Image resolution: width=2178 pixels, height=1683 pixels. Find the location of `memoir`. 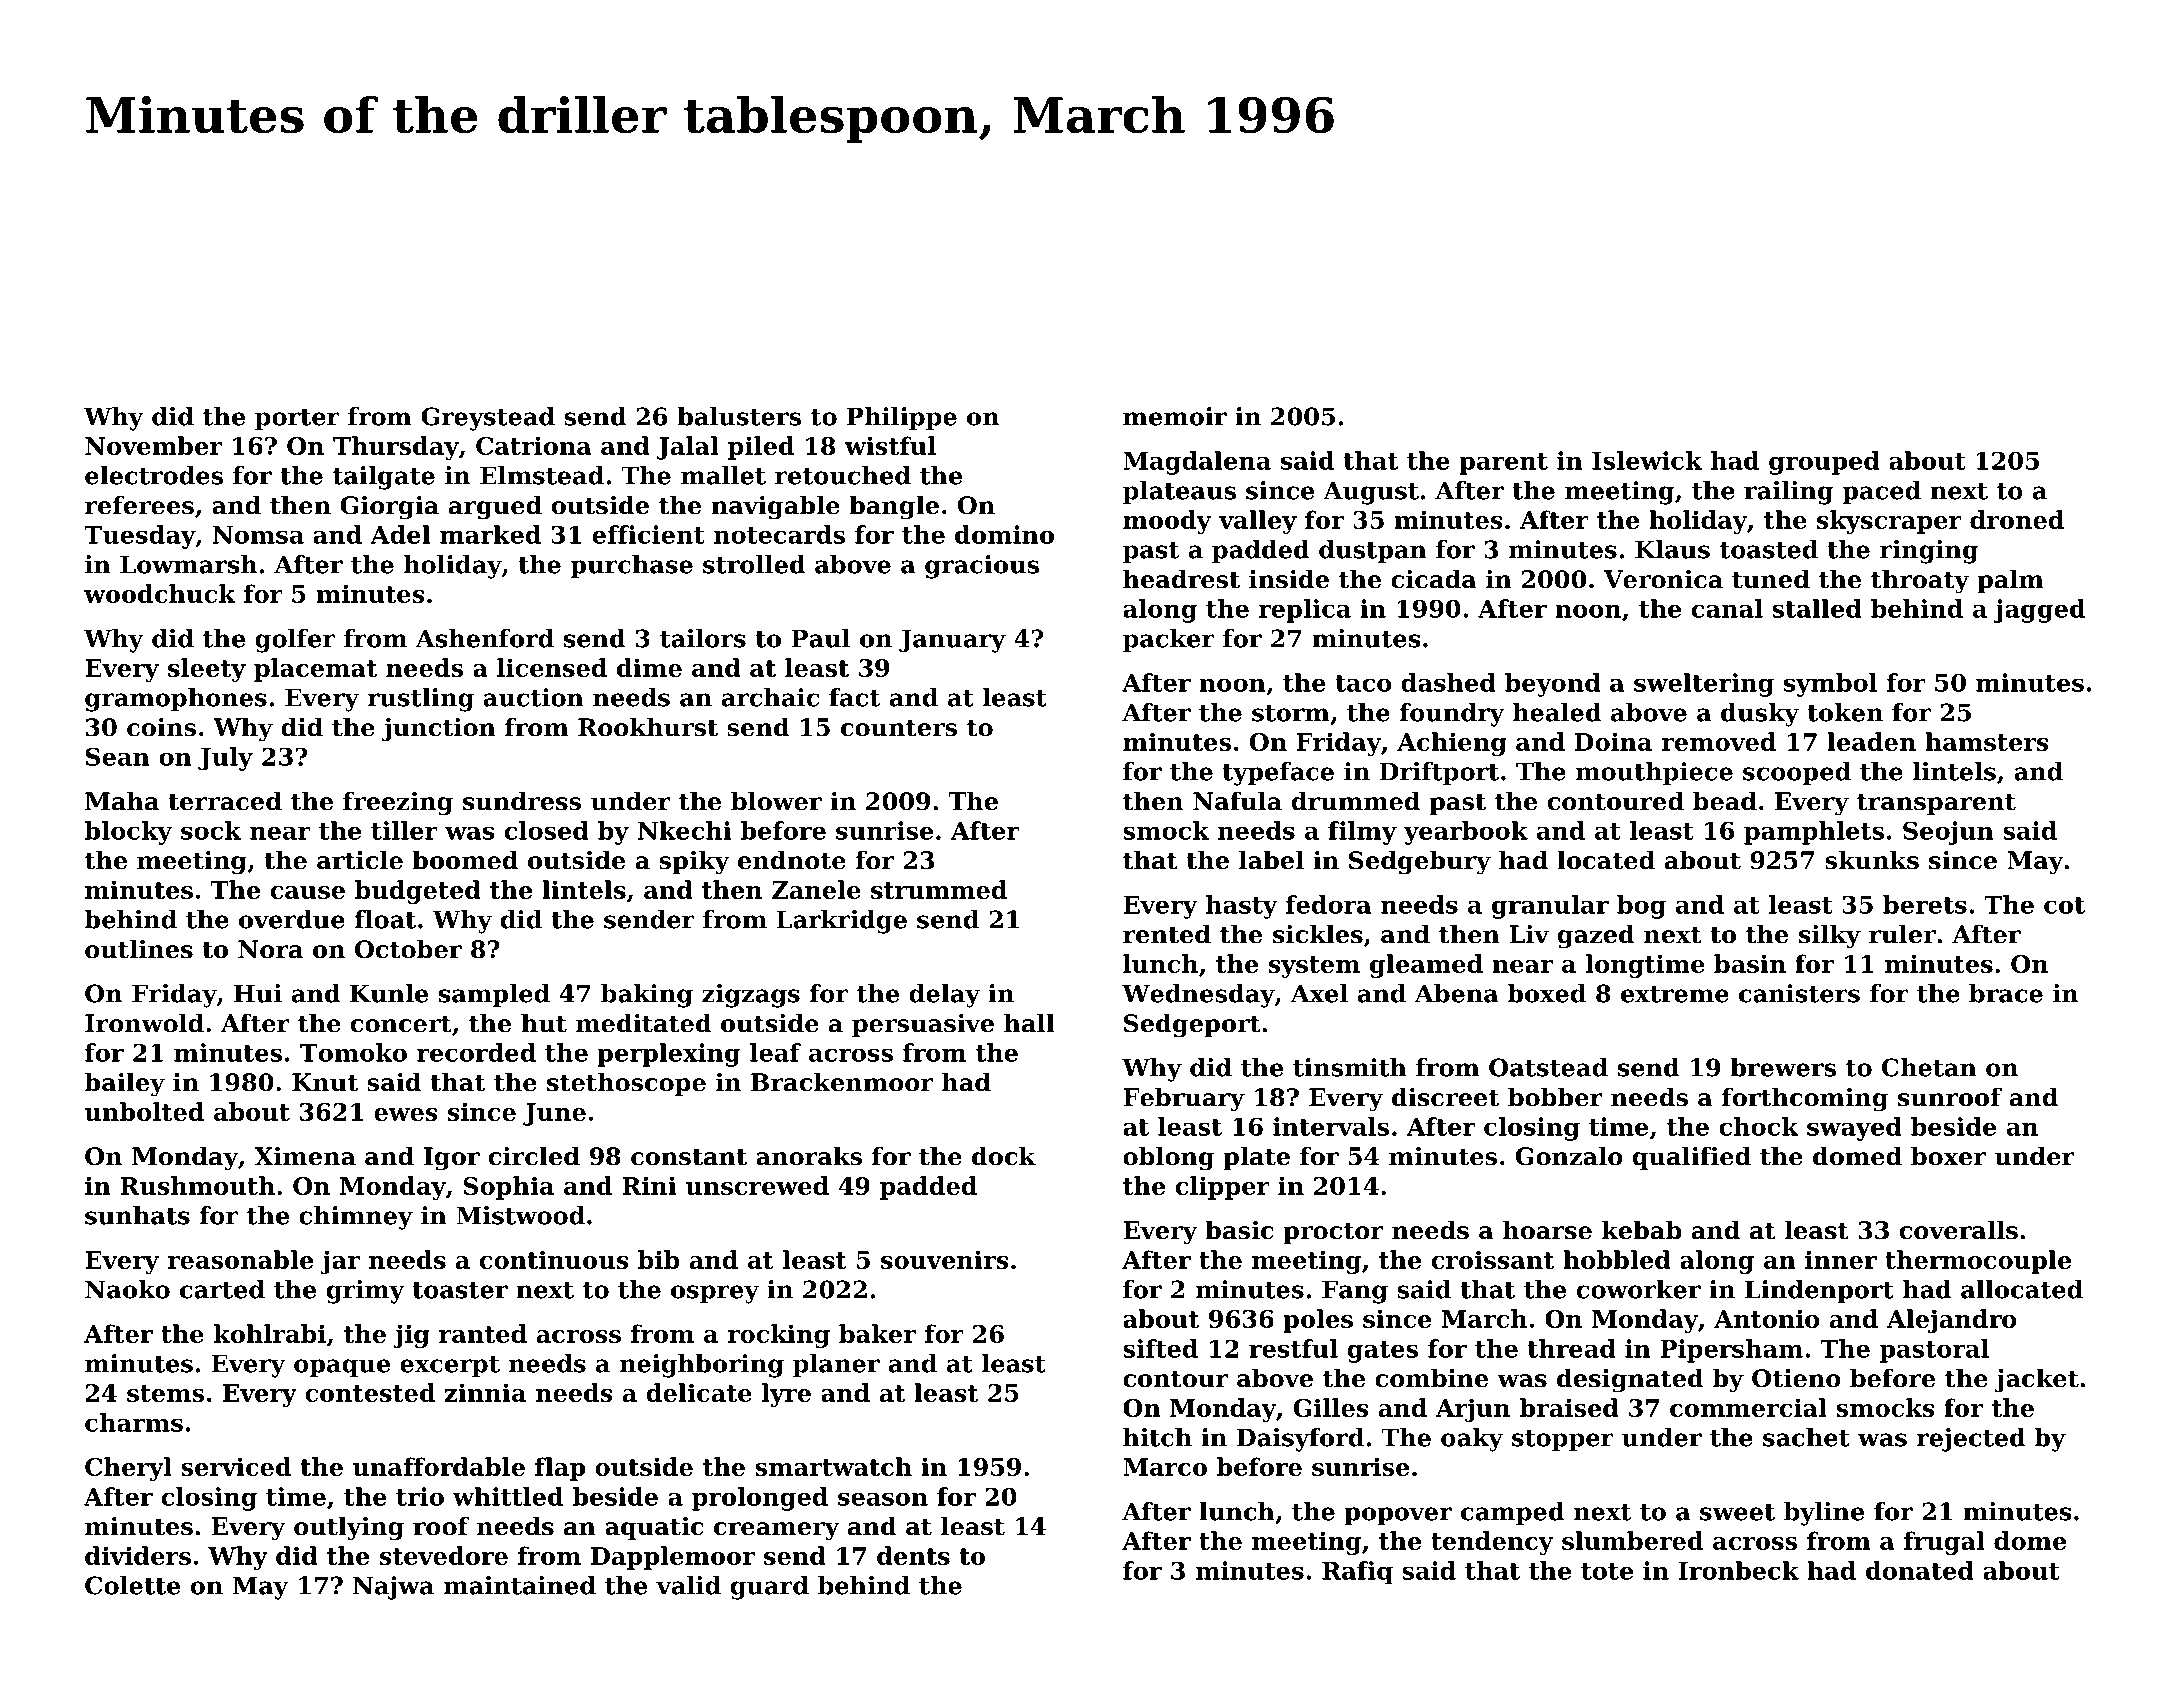

memoir is located at coordinates (1175, 416).
